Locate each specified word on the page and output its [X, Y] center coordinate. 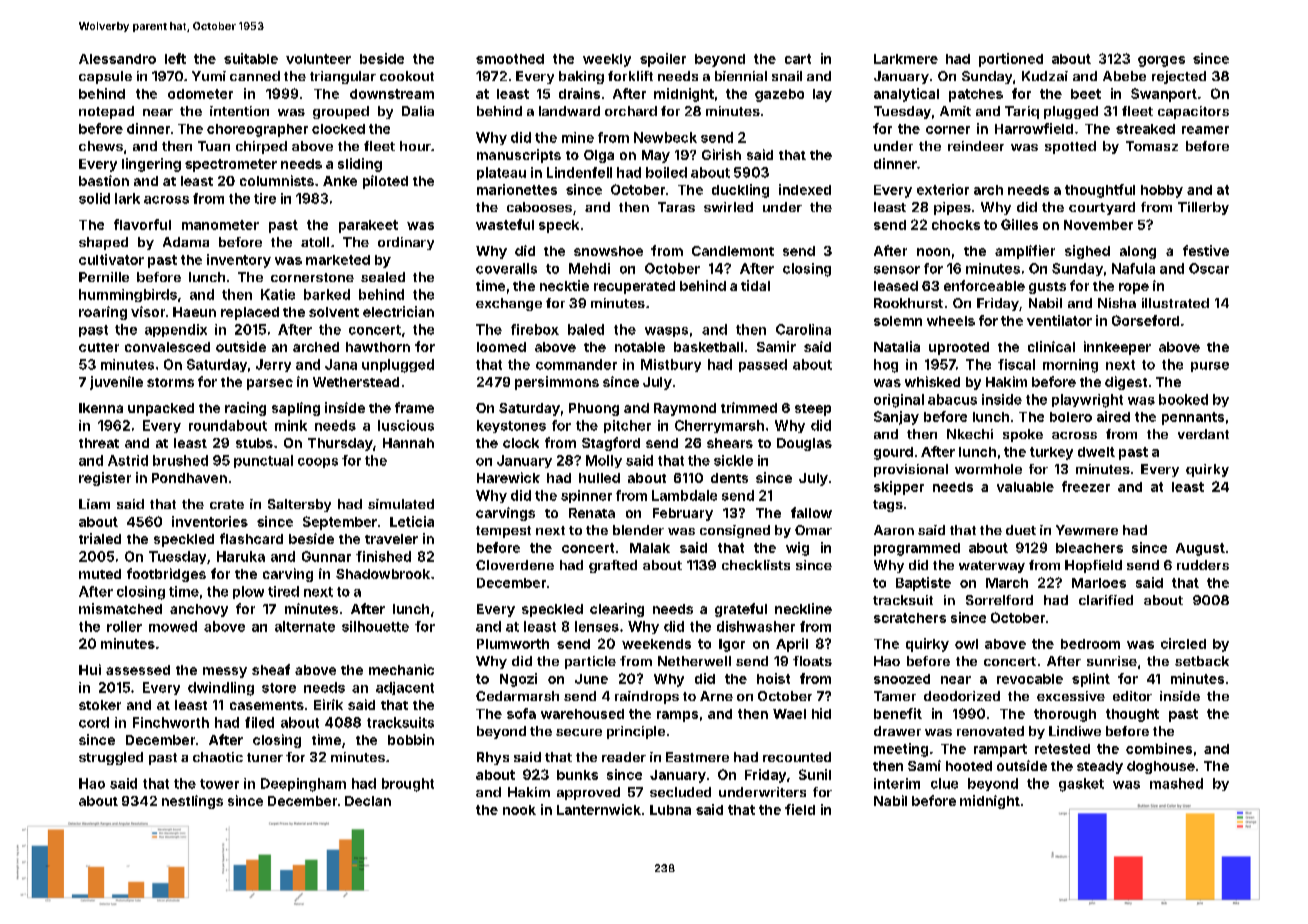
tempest [503, 532]
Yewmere [1087, 530]
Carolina [803, 329]
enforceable [984, 285]
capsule [105, 77]
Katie [278, 294]
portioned [1011, 60]
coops [318, 463]
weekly [607, 60]
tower [219, 784]
